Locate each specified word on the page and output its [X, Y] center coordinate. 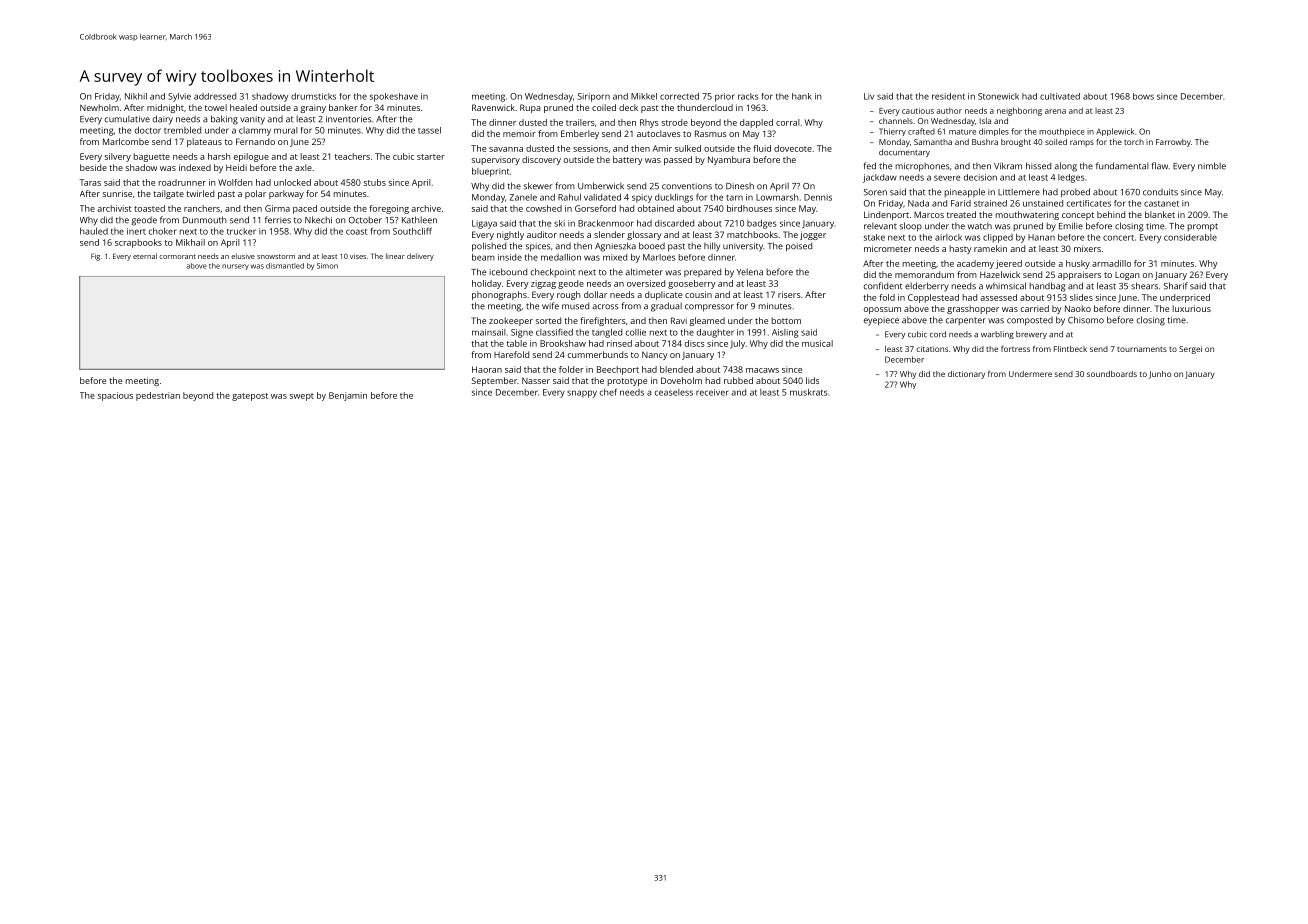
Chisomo [1086, 320]
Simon [327, 266]
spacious [115, 396]
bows [1143, 96]
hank [802, 96]
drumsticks [313, 96]
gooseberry [692, 284]
